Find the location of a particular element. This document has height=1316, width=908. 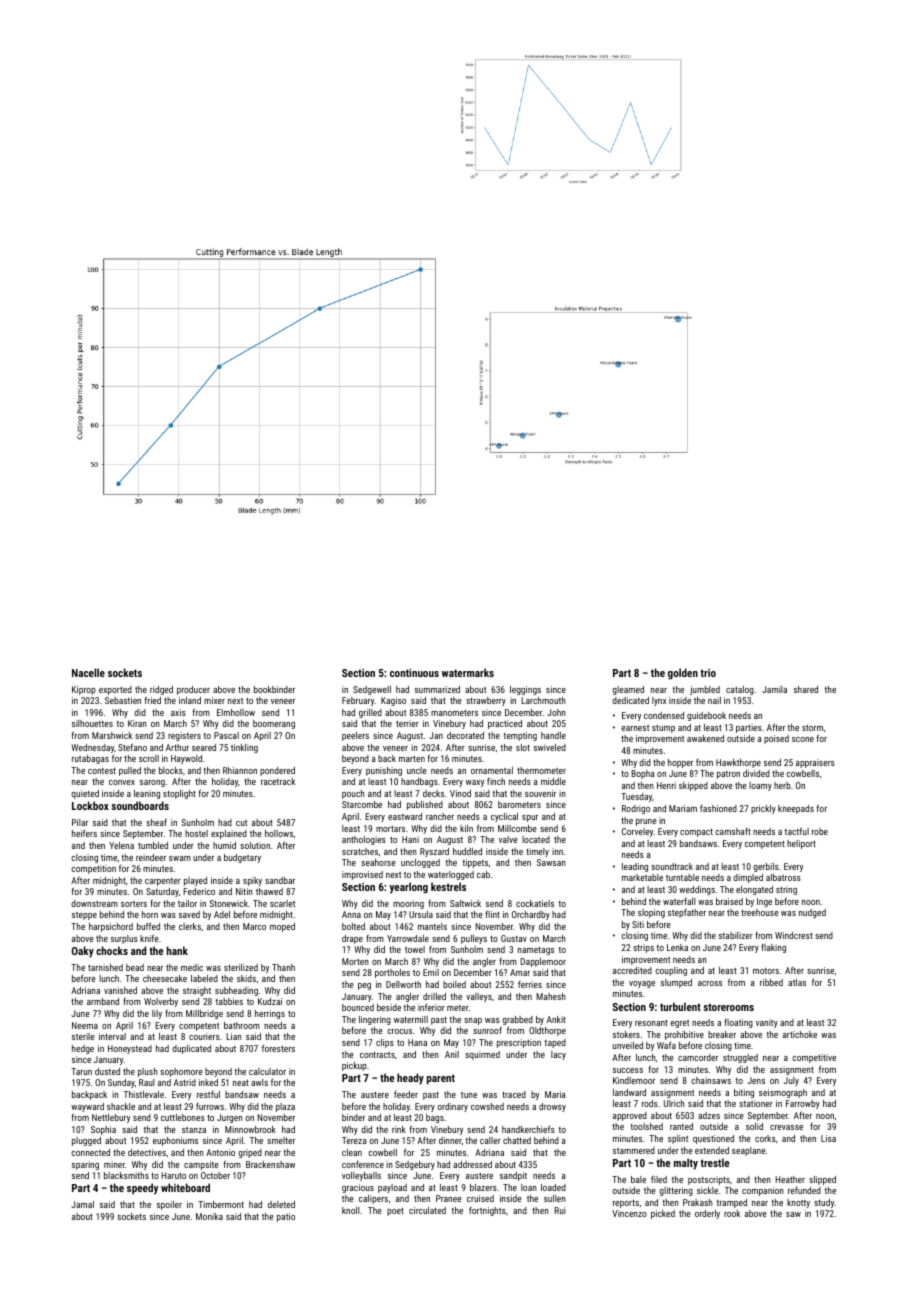

Timbermont is located at coordinates (221, 1204).
